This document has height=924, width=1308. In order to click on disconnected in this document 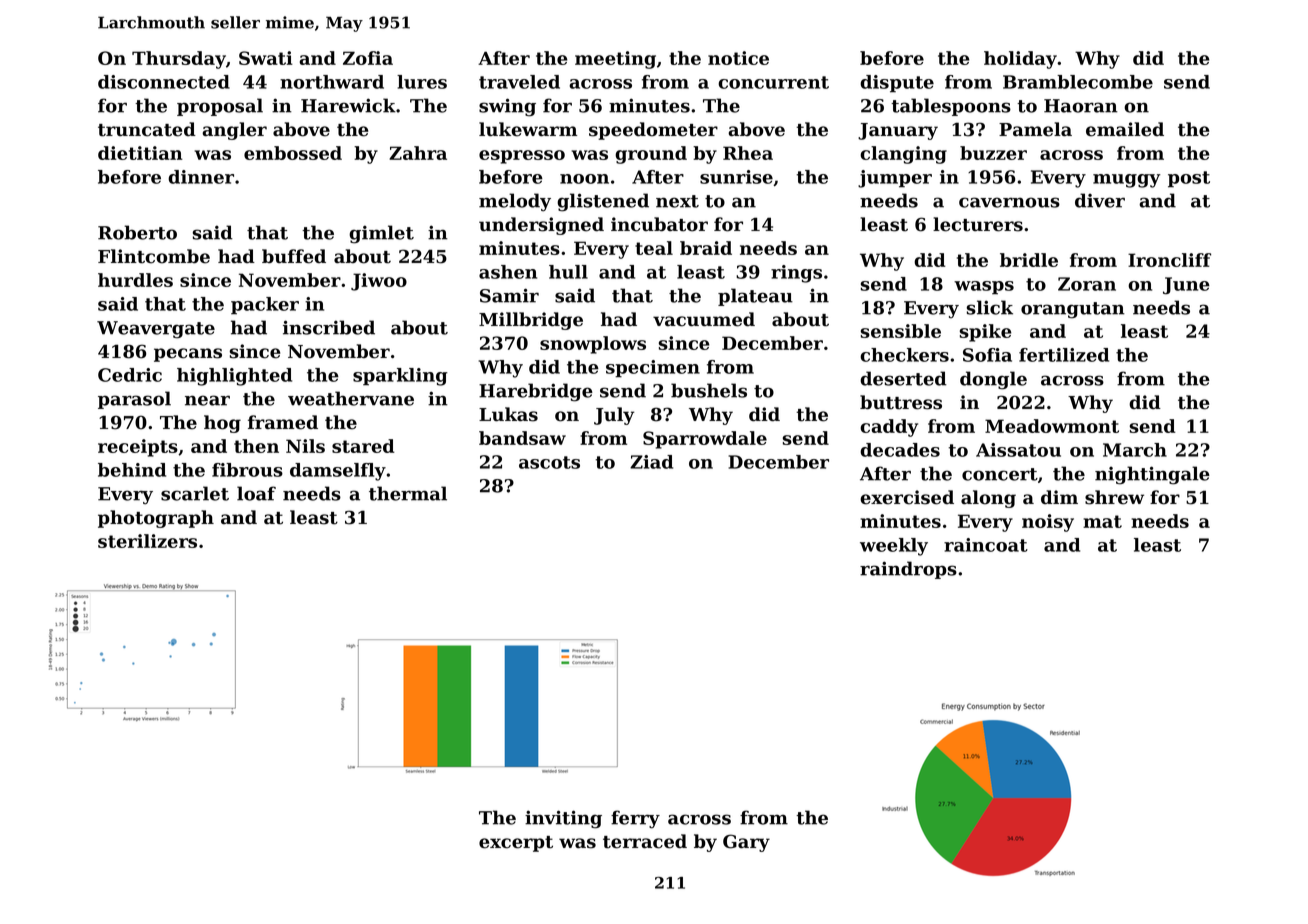, I will do `click(164, 82)`.
